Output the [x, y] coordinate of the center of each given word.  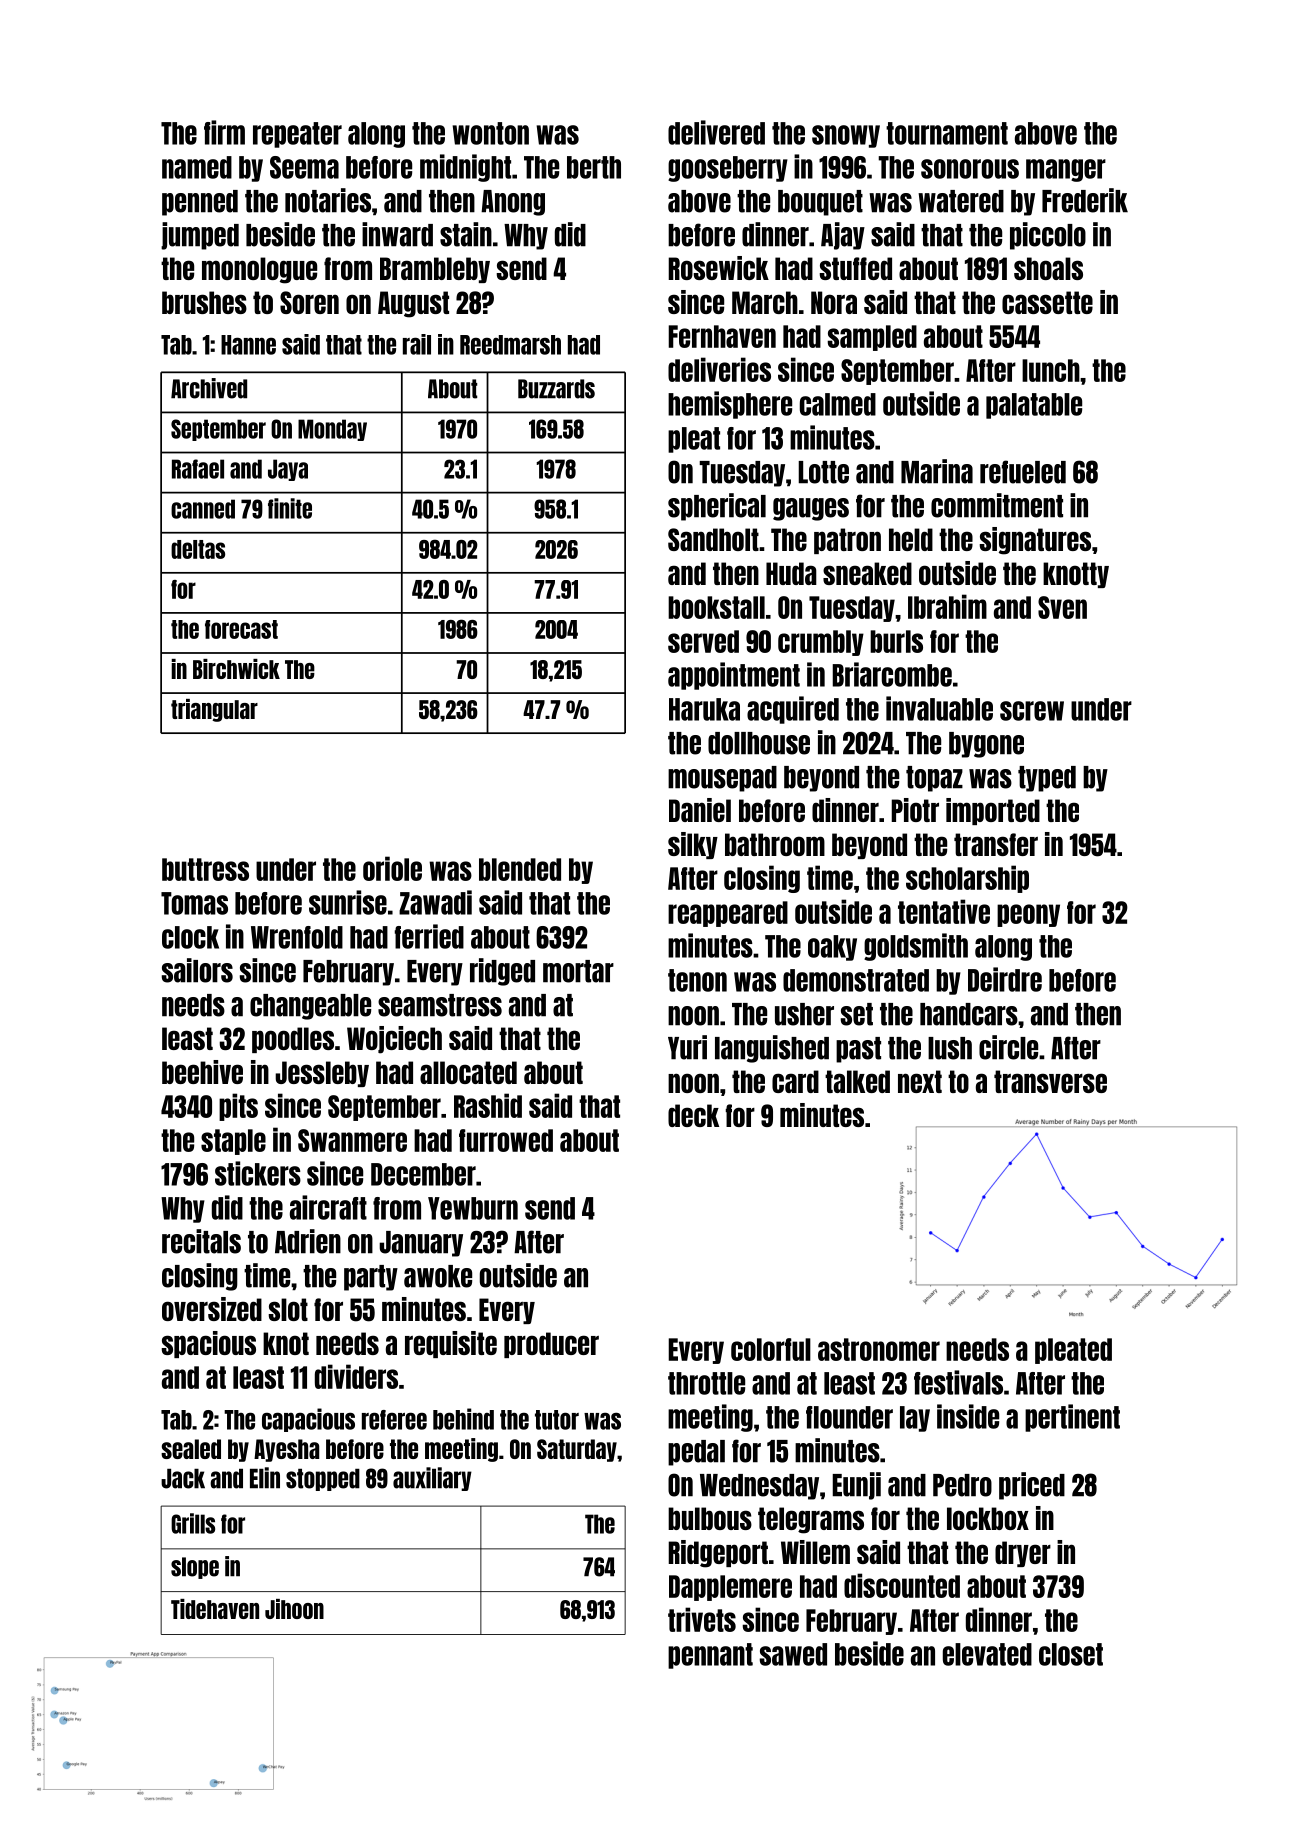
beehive [202, 1072]
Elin [265, 1478]
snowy [846, 136]
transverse [1050, 1081]
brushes [204, 302]
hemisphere [730, 405]
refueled [1023, 472]
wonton [490, 133]
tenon [697, 980]
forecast [241, 629]
